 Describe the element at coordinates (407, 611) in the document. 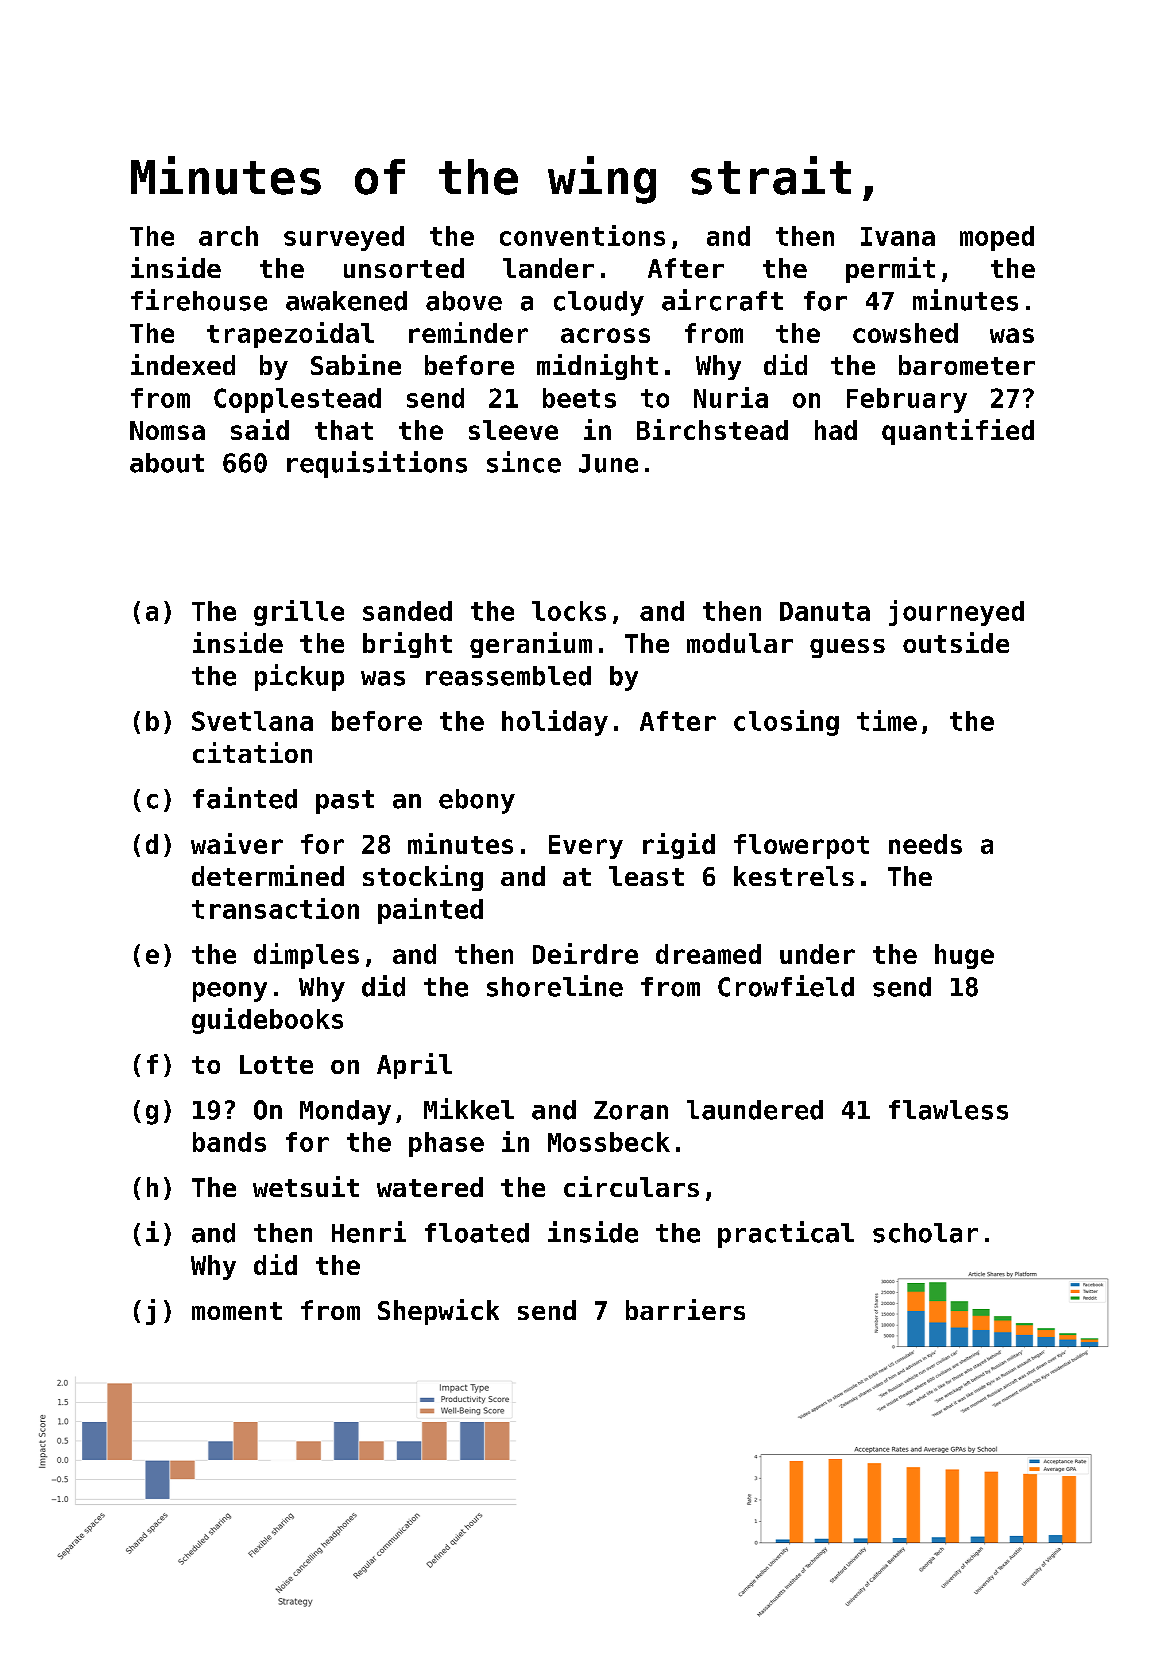

I see `sanded` at that location.
